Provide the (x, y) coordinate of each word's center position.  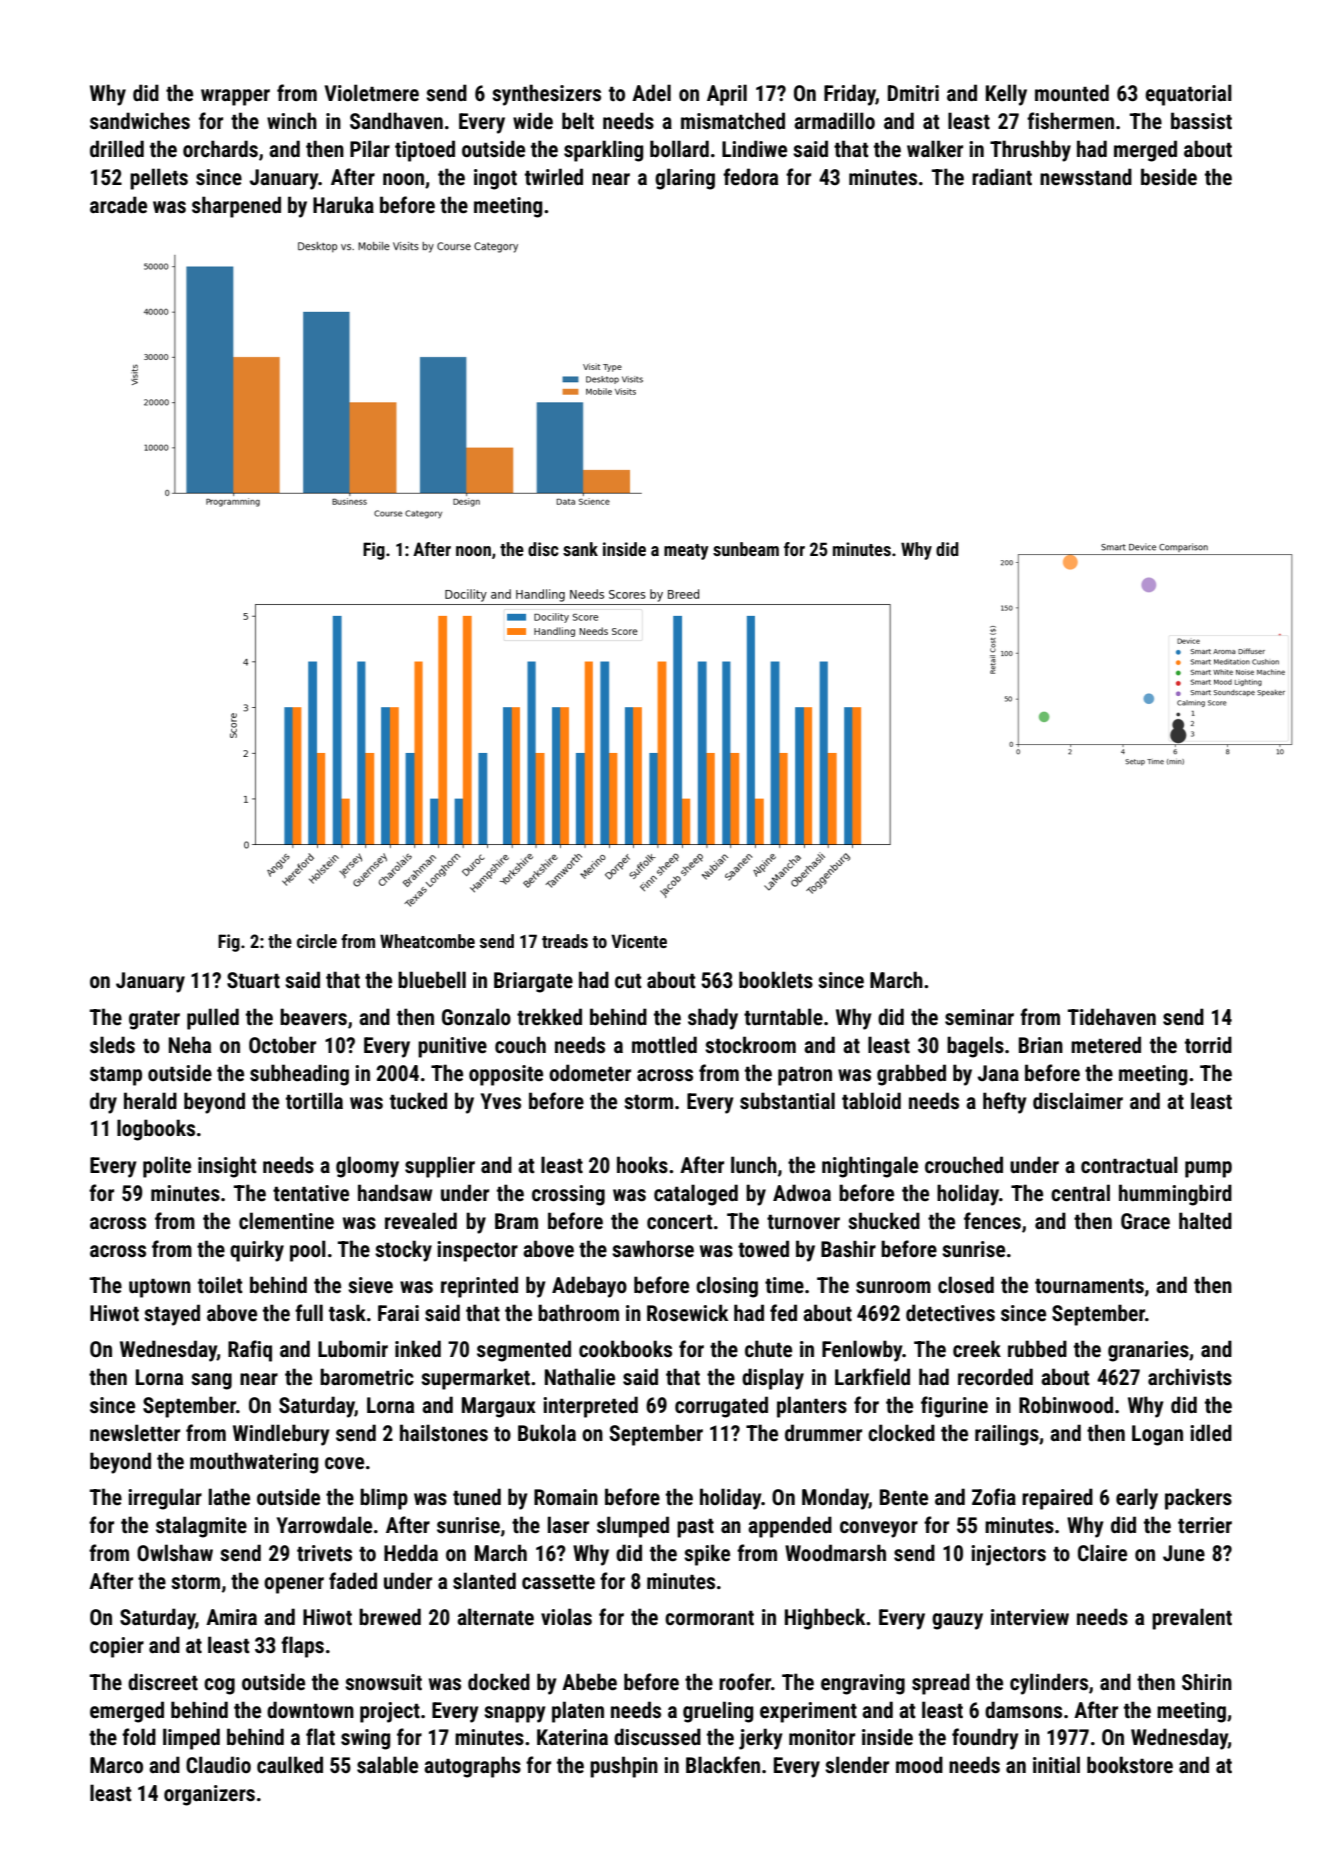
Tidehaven (1112, 1017)
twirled (554, 177)
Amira (231, 1617)
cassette (558, 1582)
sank (580, 549)
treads (565, 941)
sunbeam (746, 549)
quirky (257, 1251)
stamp (116, 1076)
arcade (118, 204)
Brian (1041, 1045)
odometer (590, 1072)
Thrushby (1030, 151)
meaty (686, 552)
